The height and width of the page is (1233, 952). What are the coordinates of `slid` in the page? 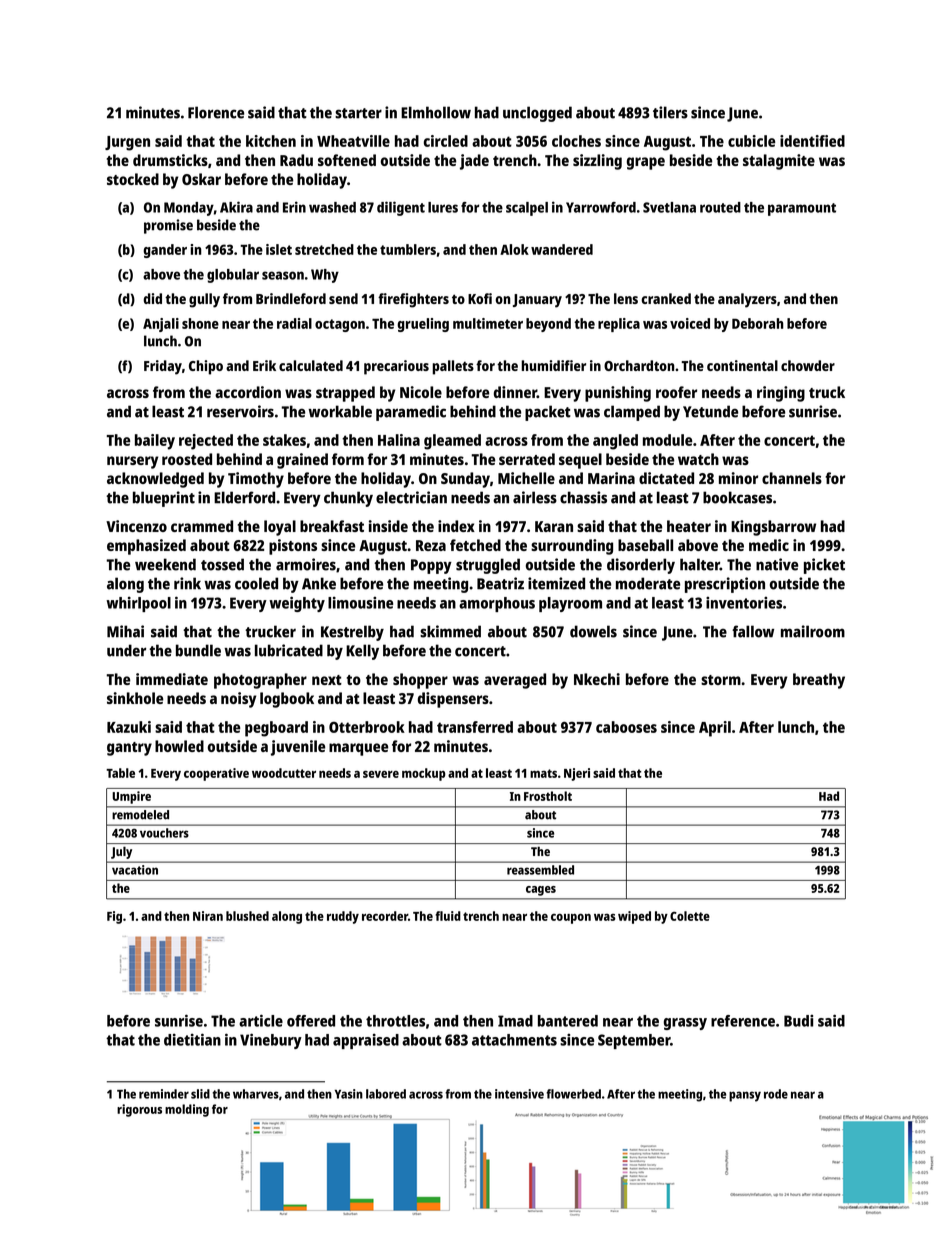 It's located at (200, 1094).
